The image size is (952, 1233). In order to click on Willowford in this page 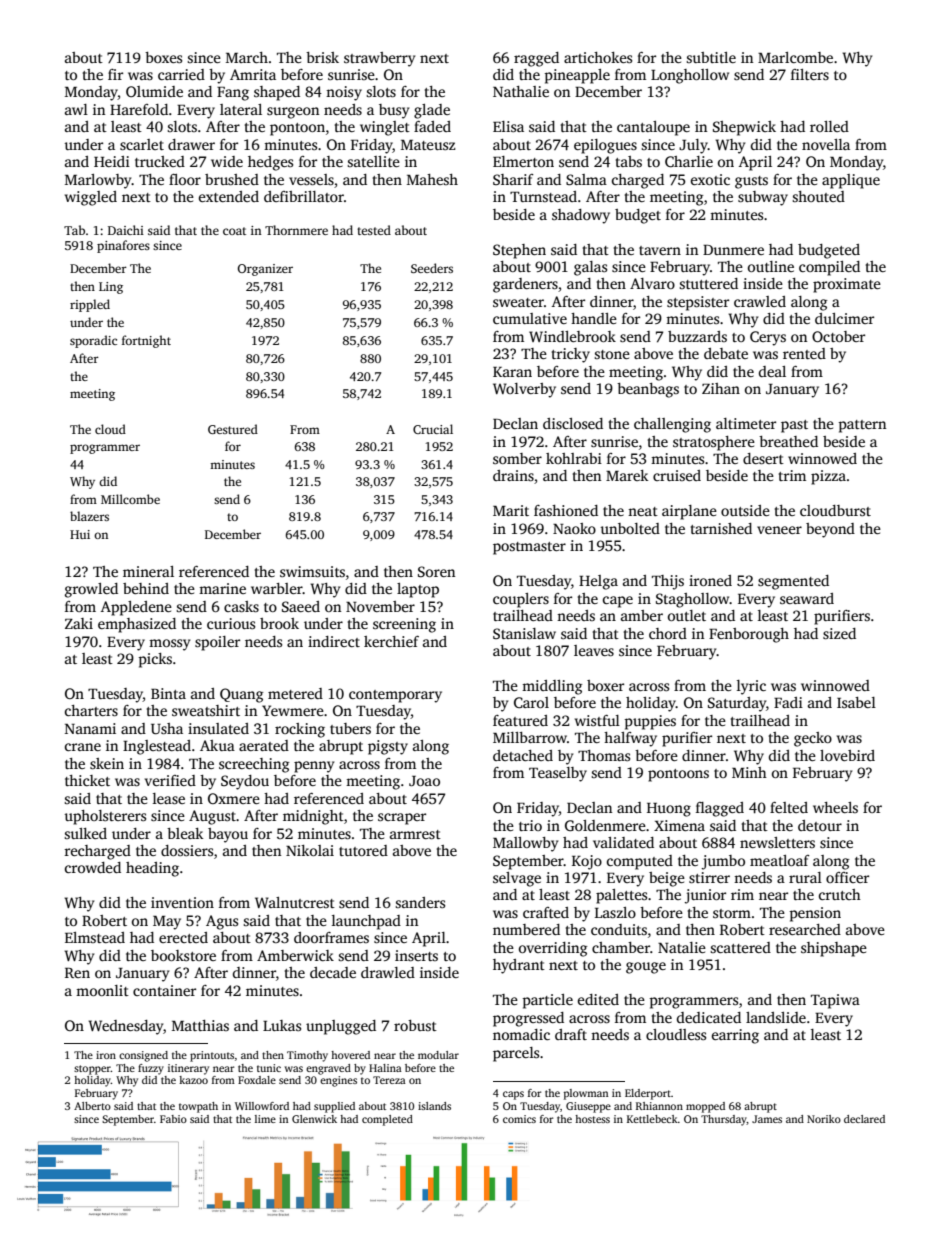, I will do `click(262, 1106)`.
